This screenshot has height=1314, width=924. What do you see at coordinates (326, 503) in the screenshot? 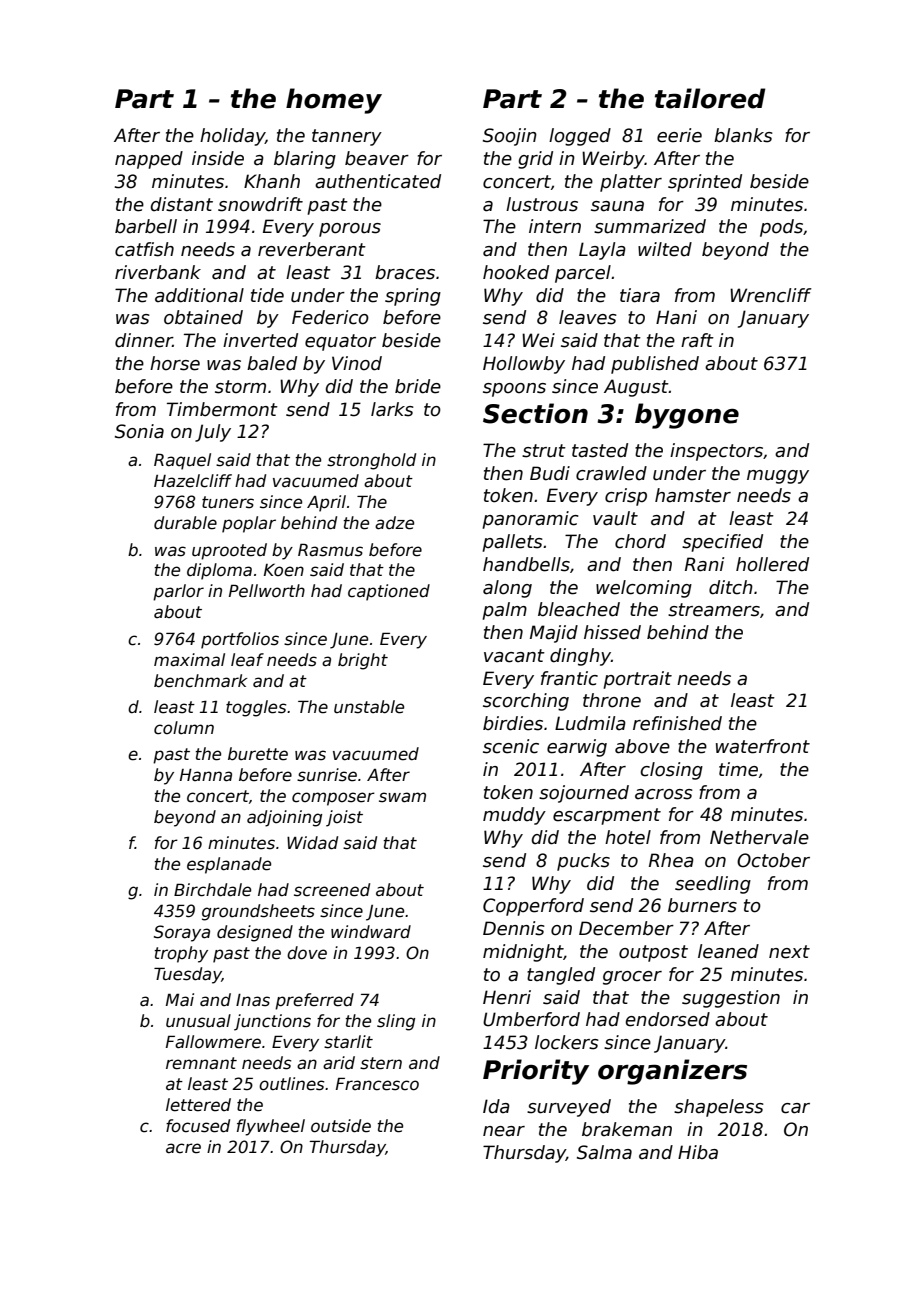
I see `April` at bounding box center [326, 503].
